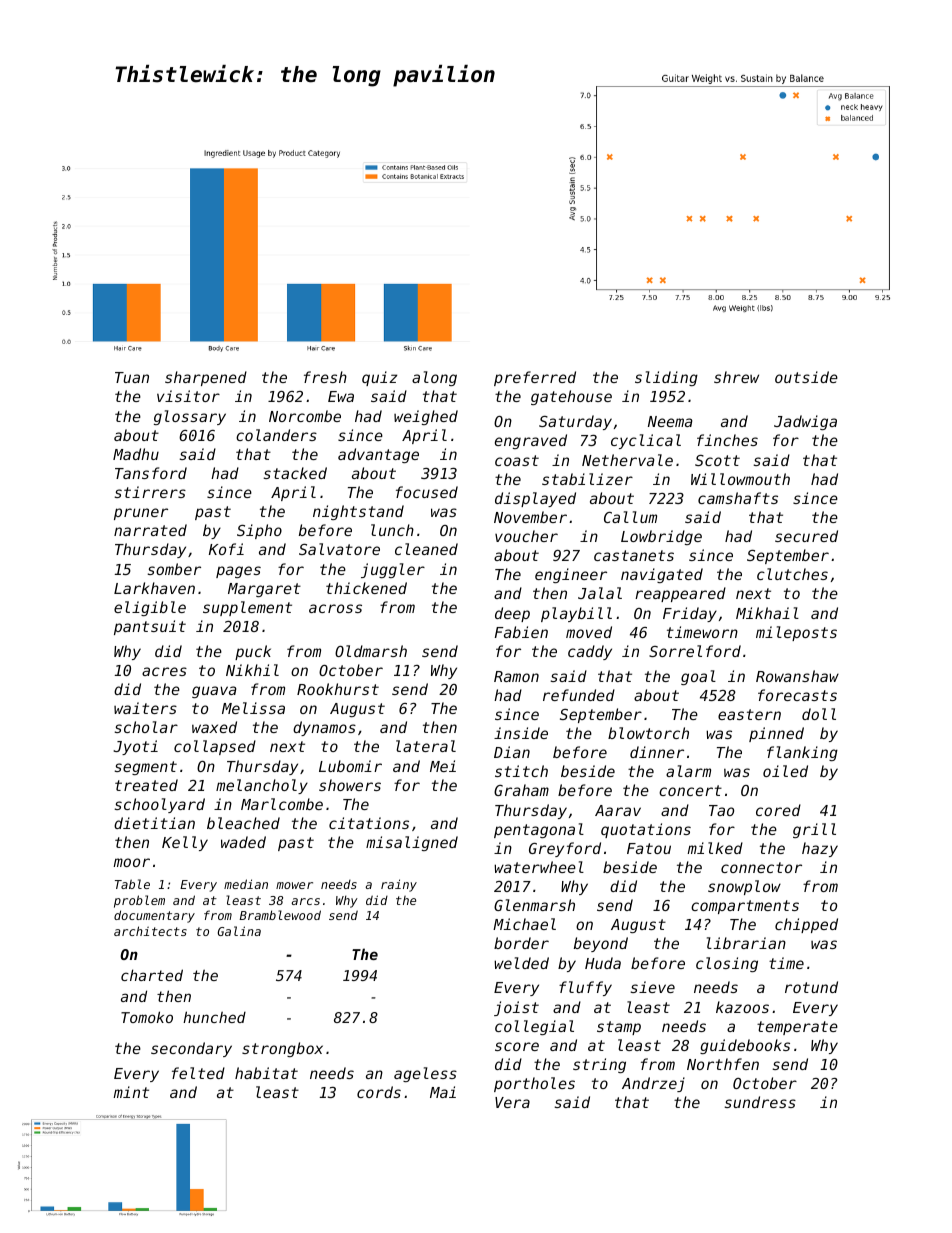  What do you see at coordinates (425, 1074) in the document?
I see `ageless` at bounding box center [425, 1074].
